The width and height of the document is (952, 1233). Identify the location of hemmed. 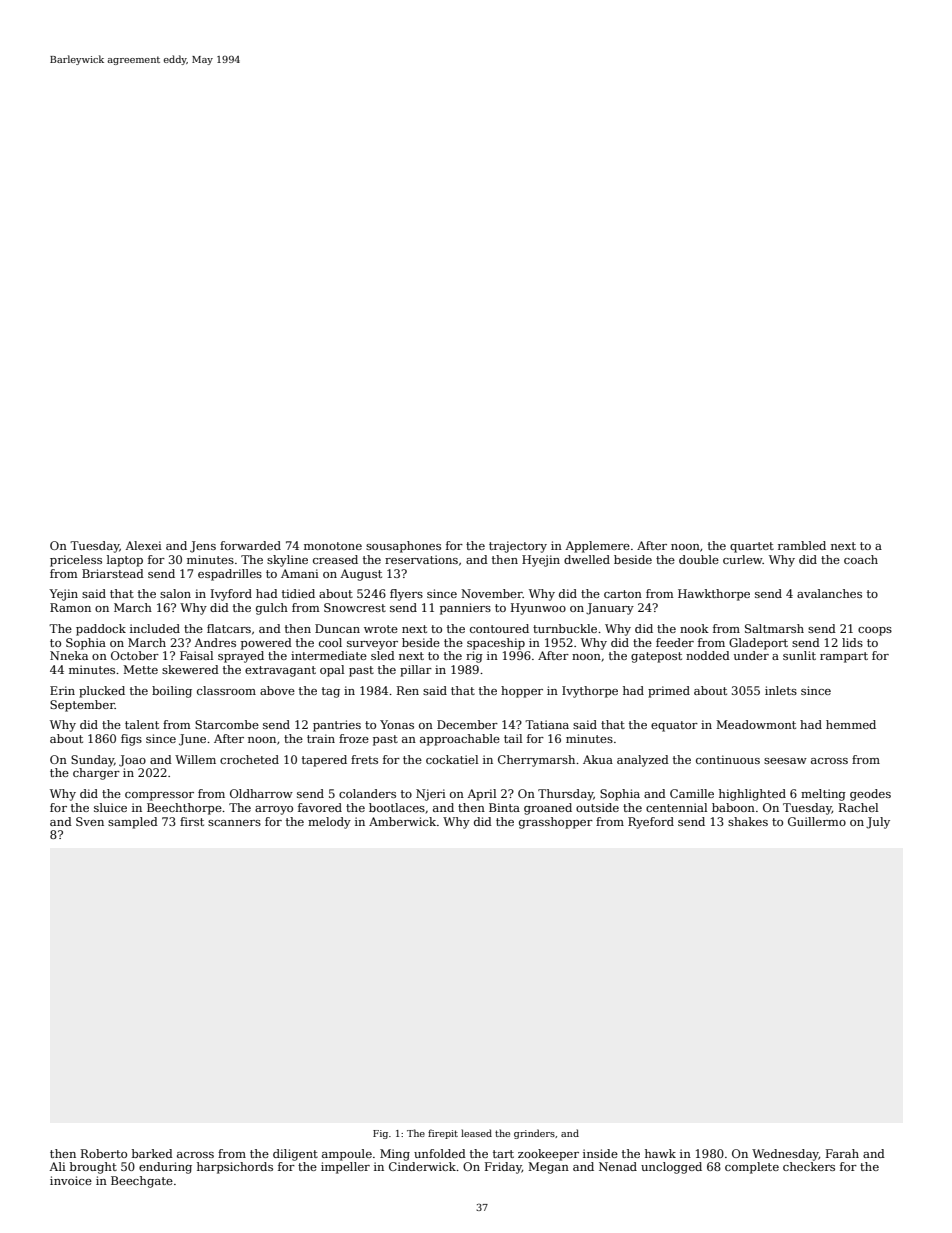
(851, 724).
